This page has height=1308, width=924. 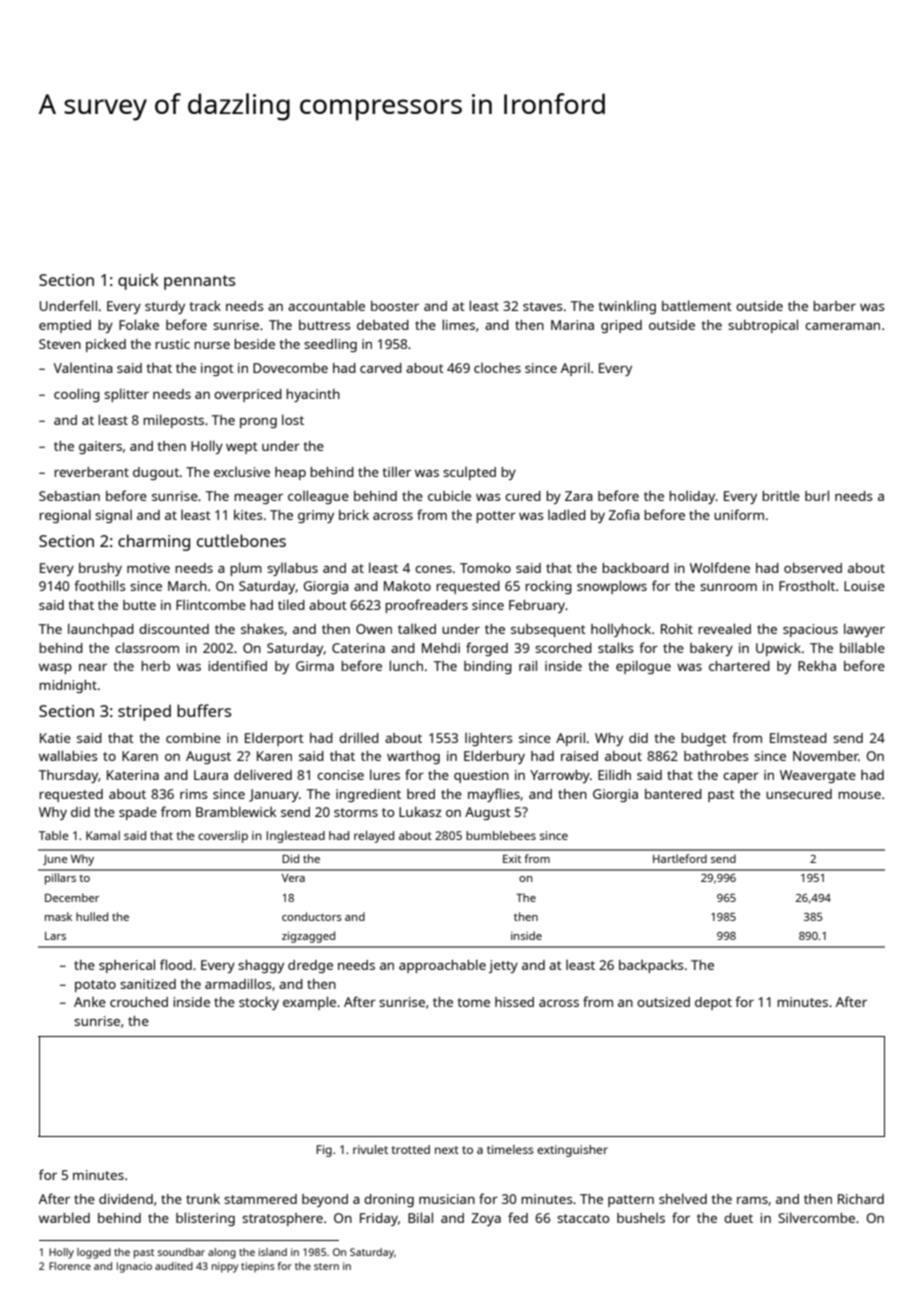 What do you see at coordinates (528, 665) in the page?
I see `rail` at bounding box center [528, 665].
